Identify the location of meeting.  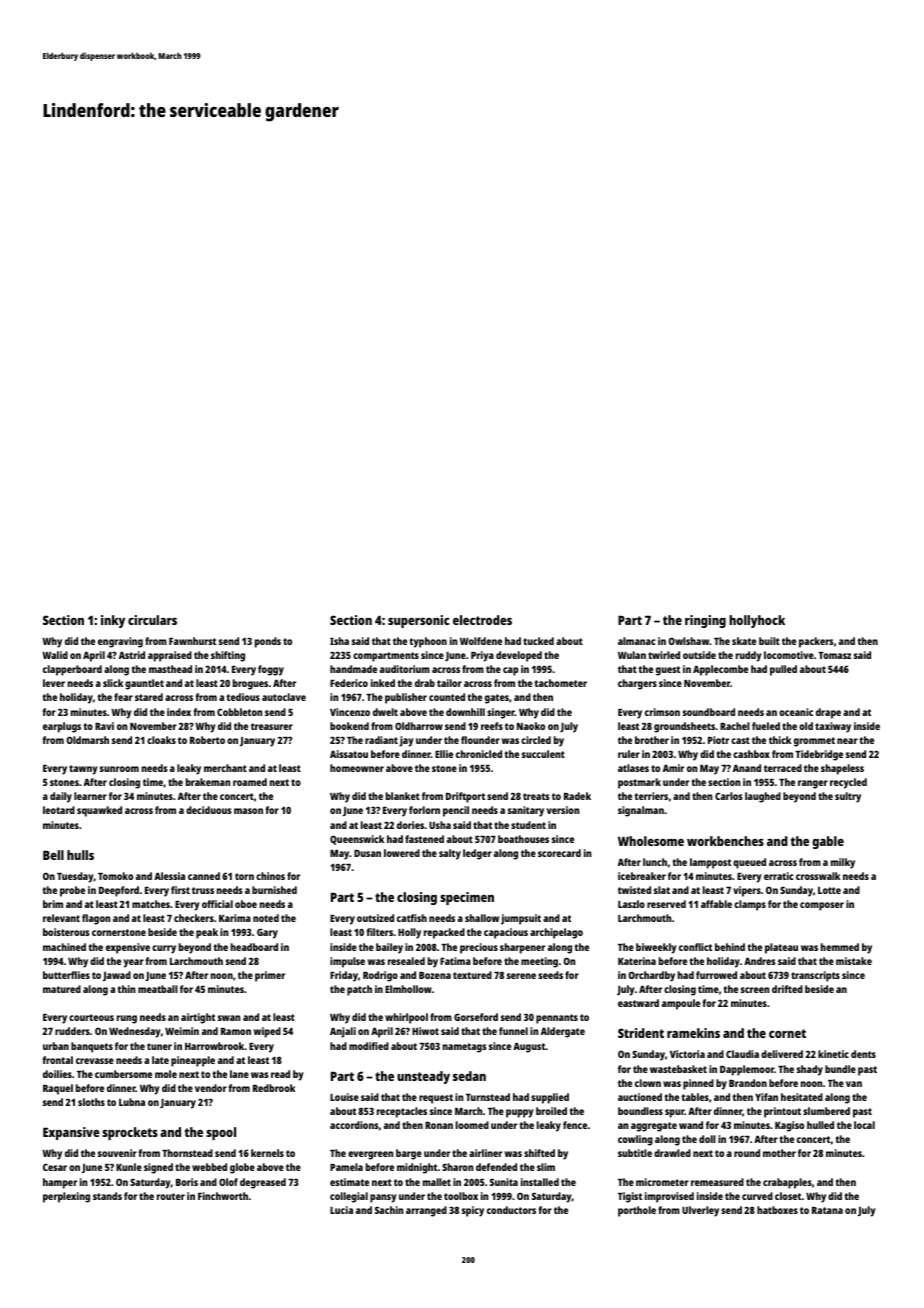
(539, 962).
